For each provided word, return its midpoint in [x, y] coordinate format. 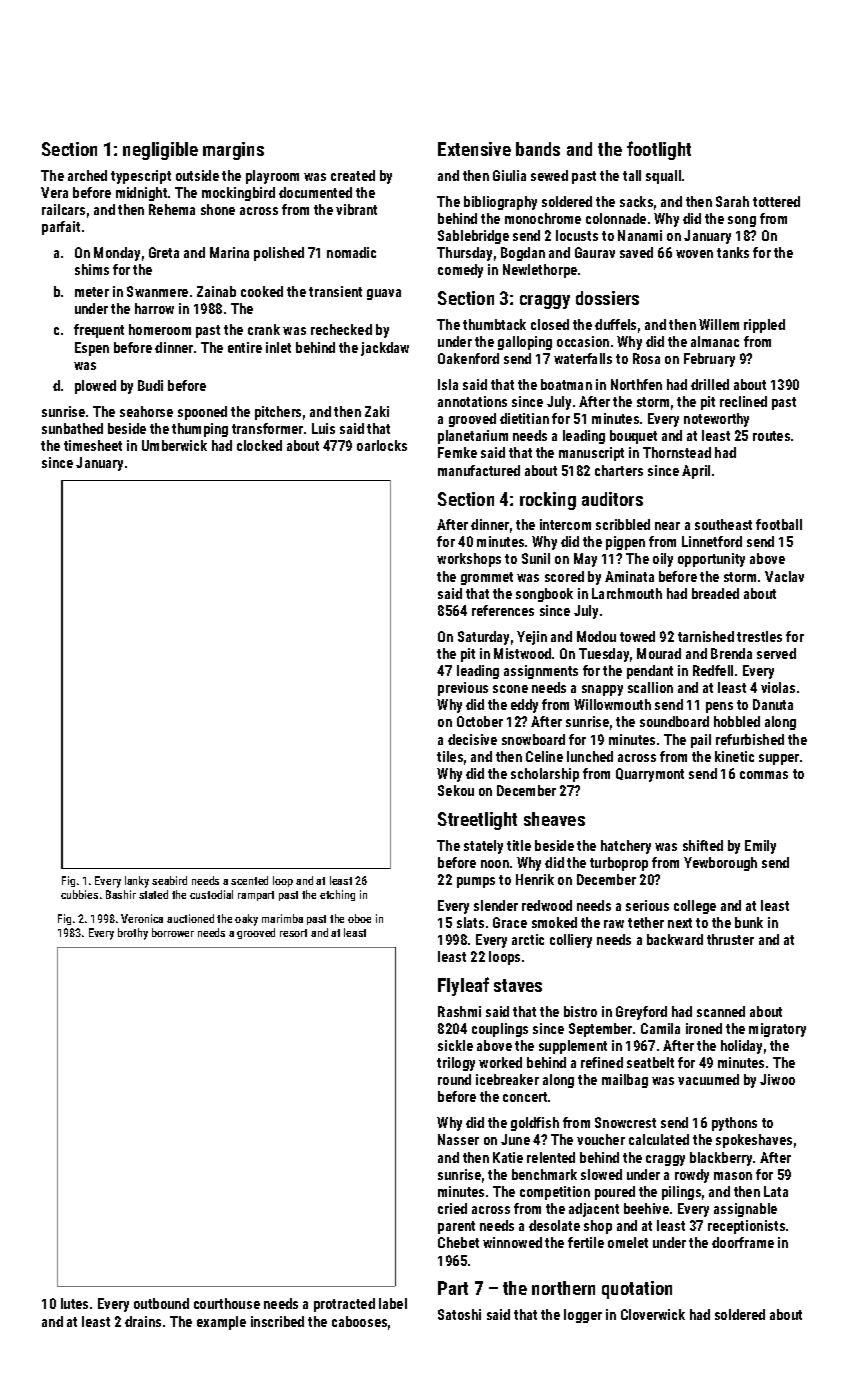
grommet [487, 578]
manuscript [591, 454]
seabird [169, 880]
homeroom [160, 329]
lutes [74, 1303]
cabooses [359, 1321]
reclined [743, 401]
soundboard [674, 721]
